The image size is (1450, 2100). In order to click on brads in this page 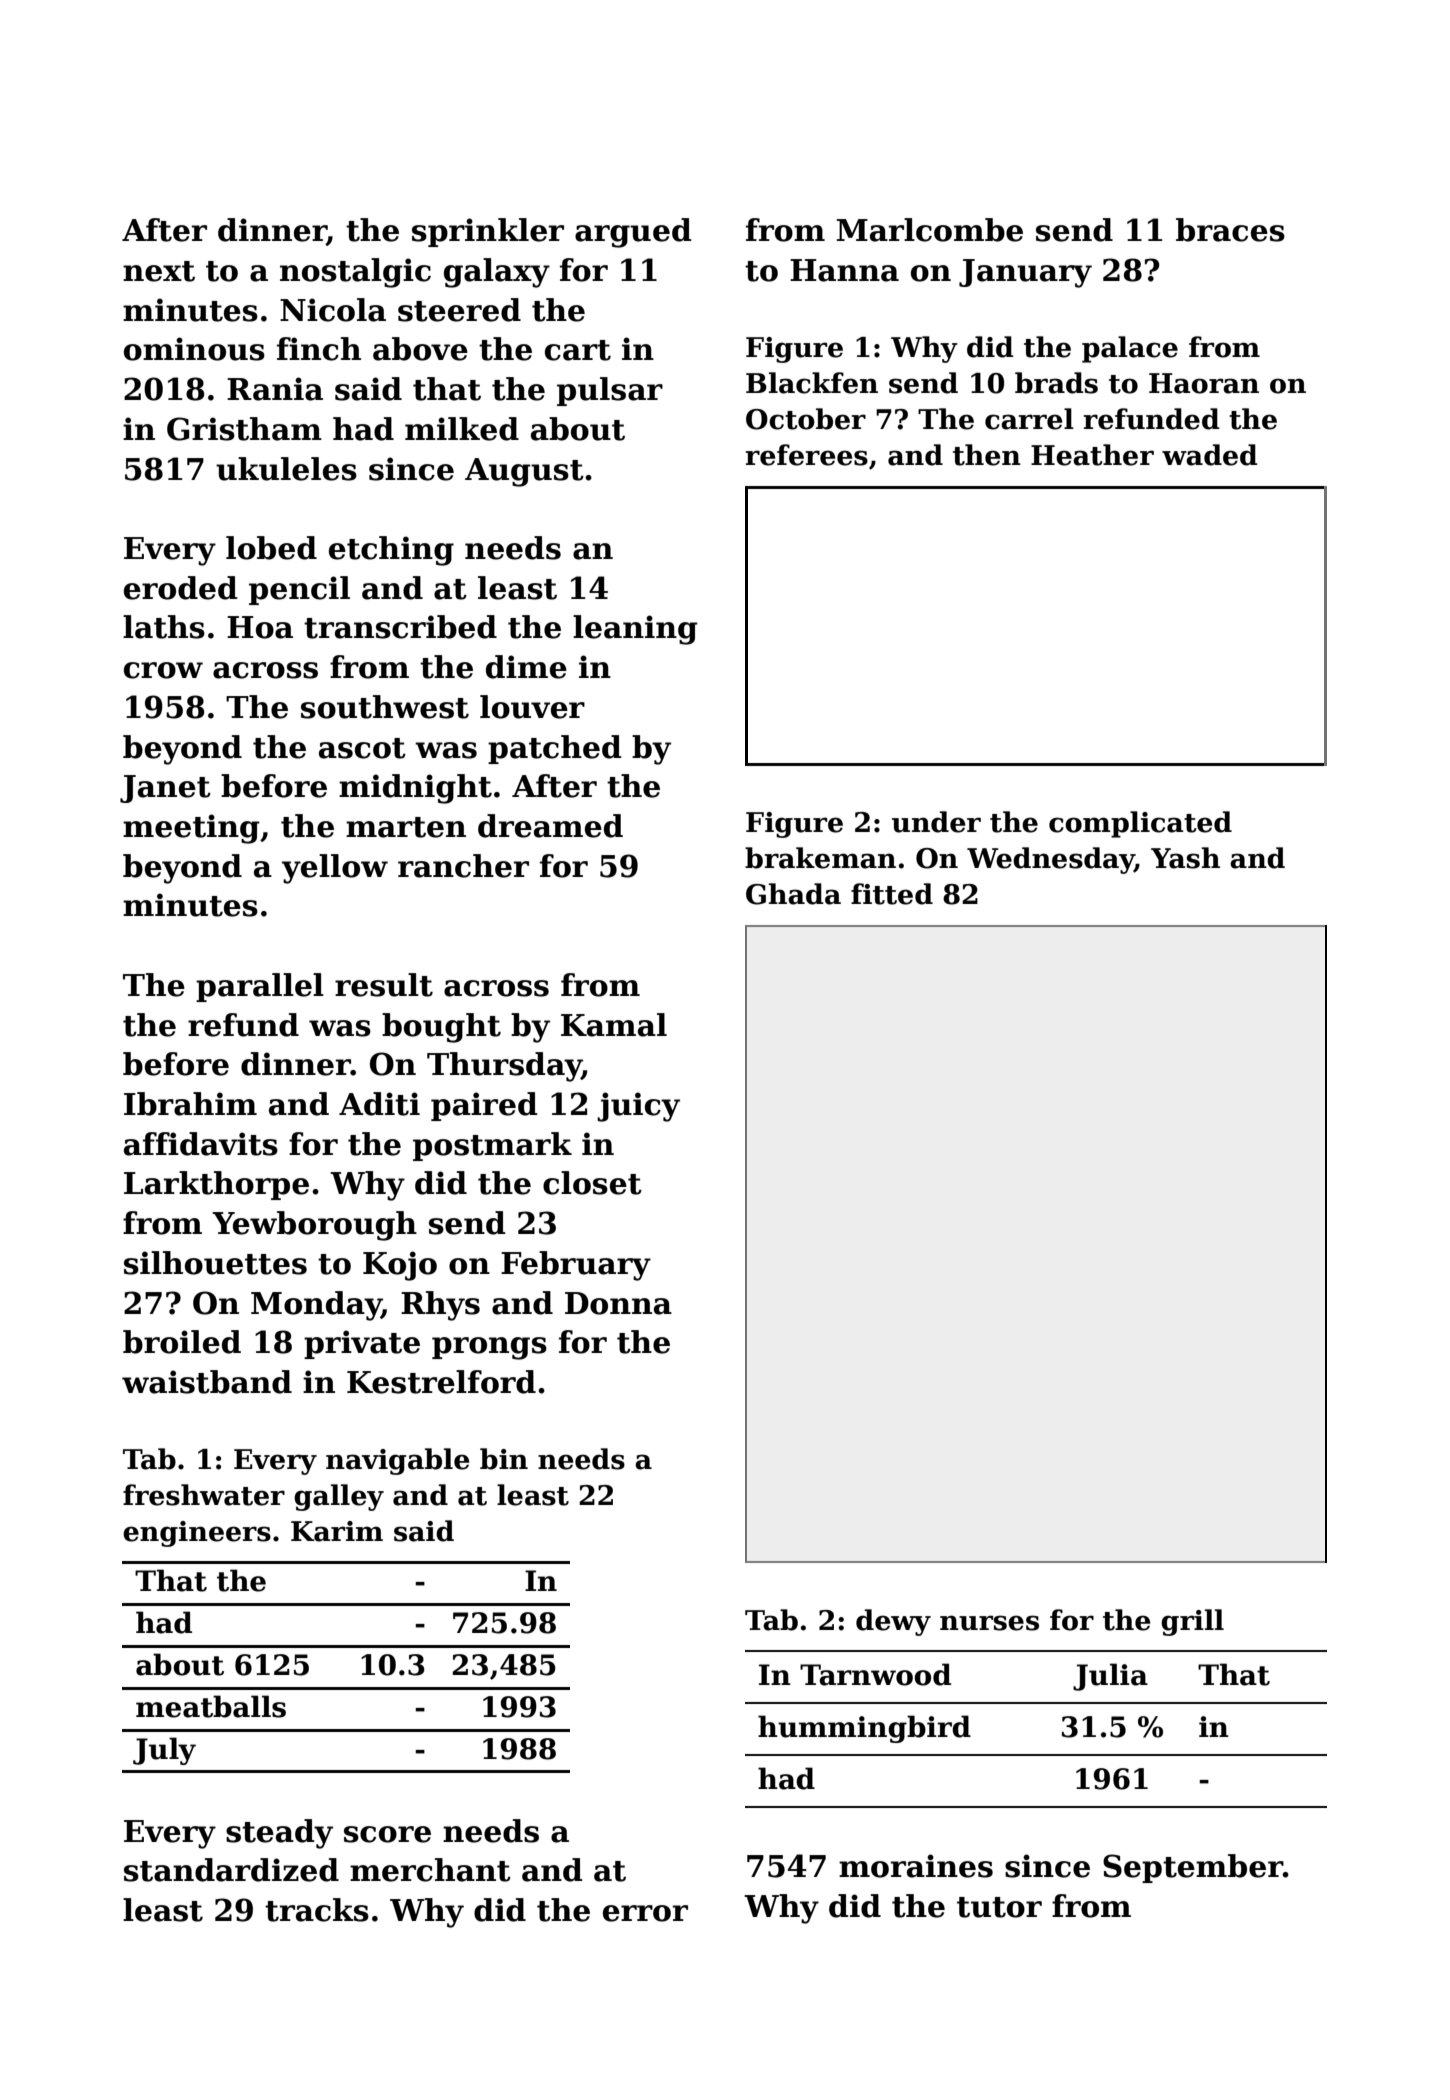, I will do `click(1056, 383)`.
